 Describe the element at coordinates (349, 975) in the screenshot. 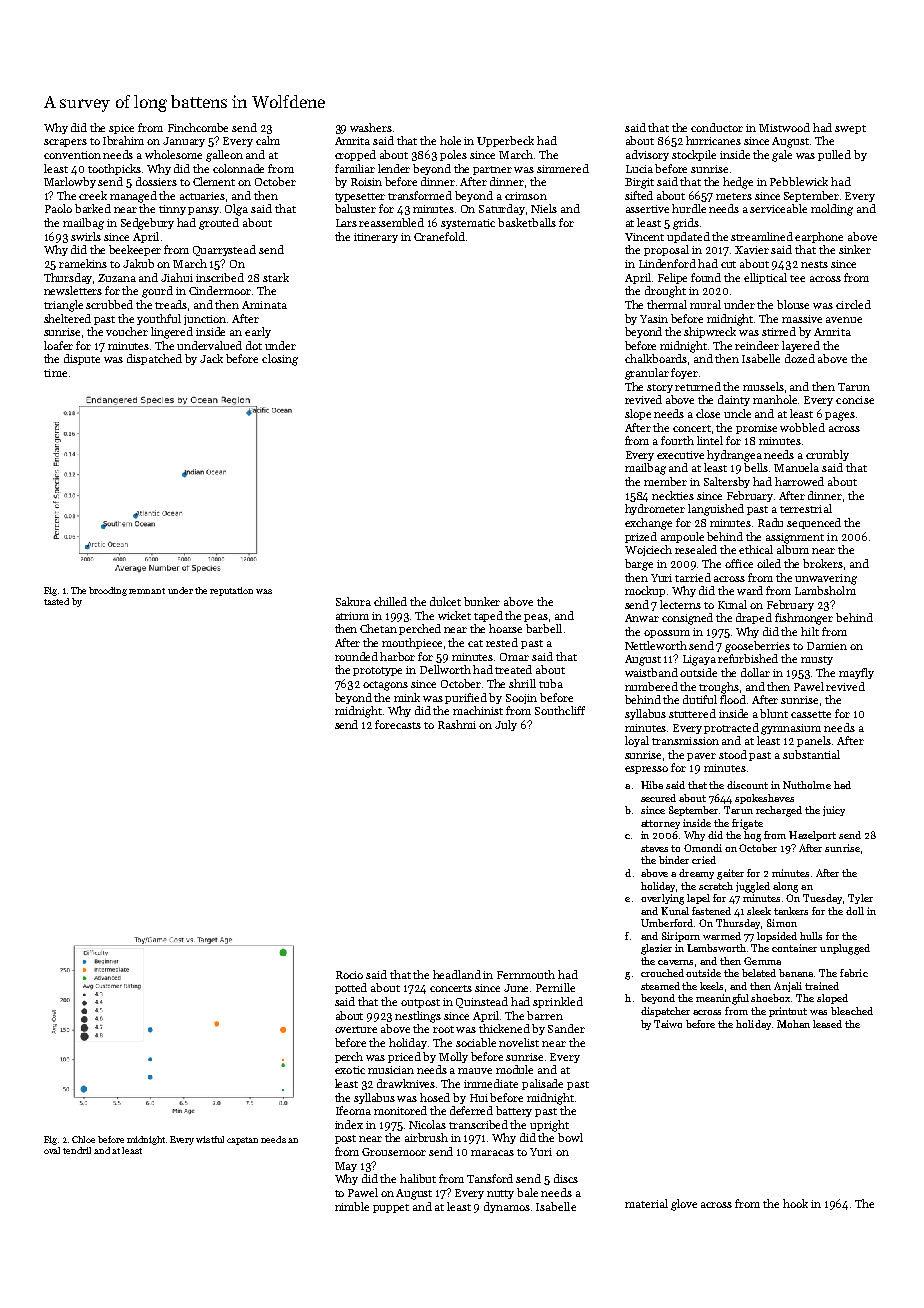

I see `Rocio` at that location.
